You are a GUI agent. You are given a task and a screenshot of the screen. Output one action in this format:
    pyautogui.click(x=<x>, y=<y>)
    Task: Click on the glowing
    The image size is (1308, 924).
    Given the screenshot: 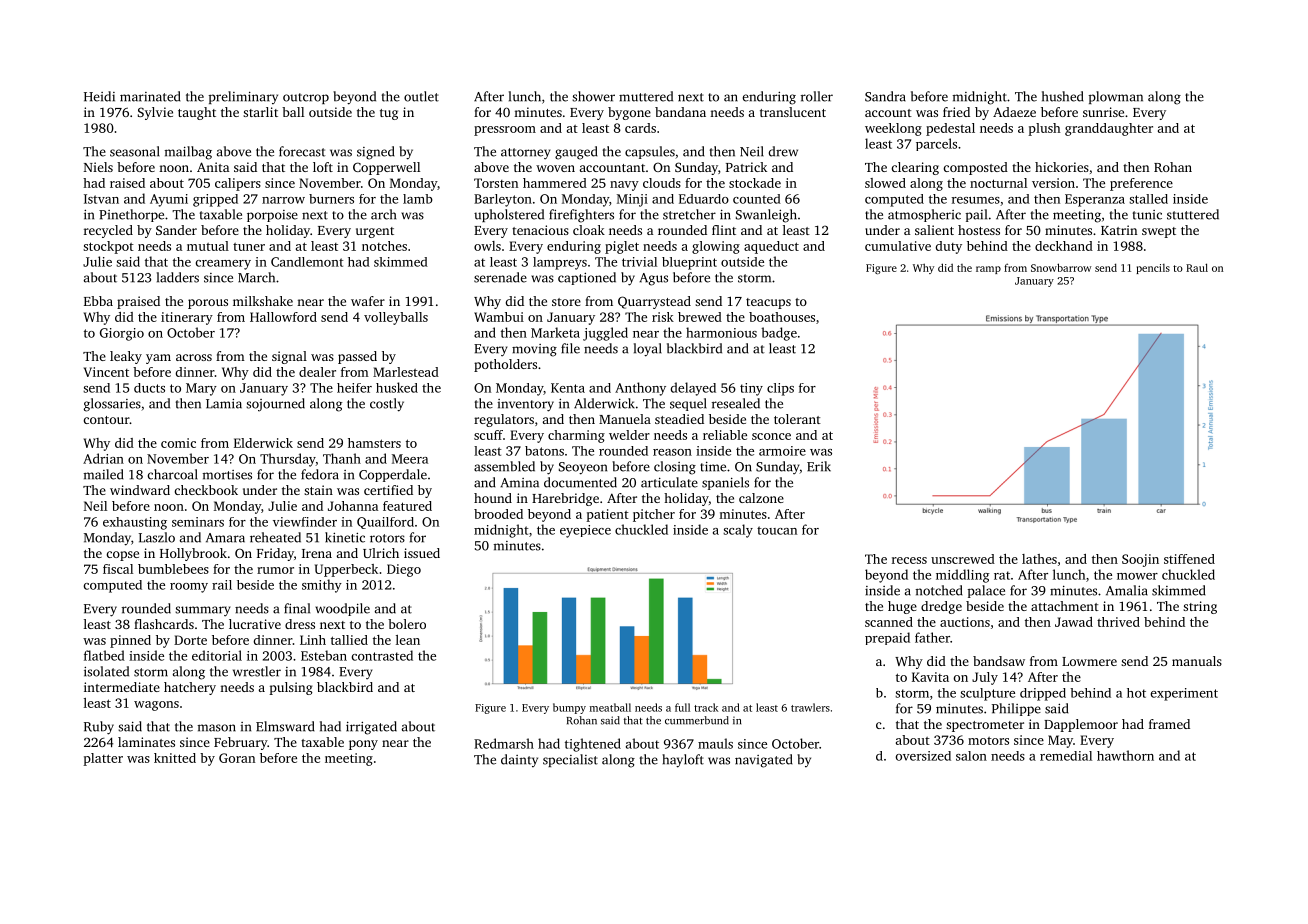 What is the action you would take?
    pyautogui.click(x=716, y=247)
